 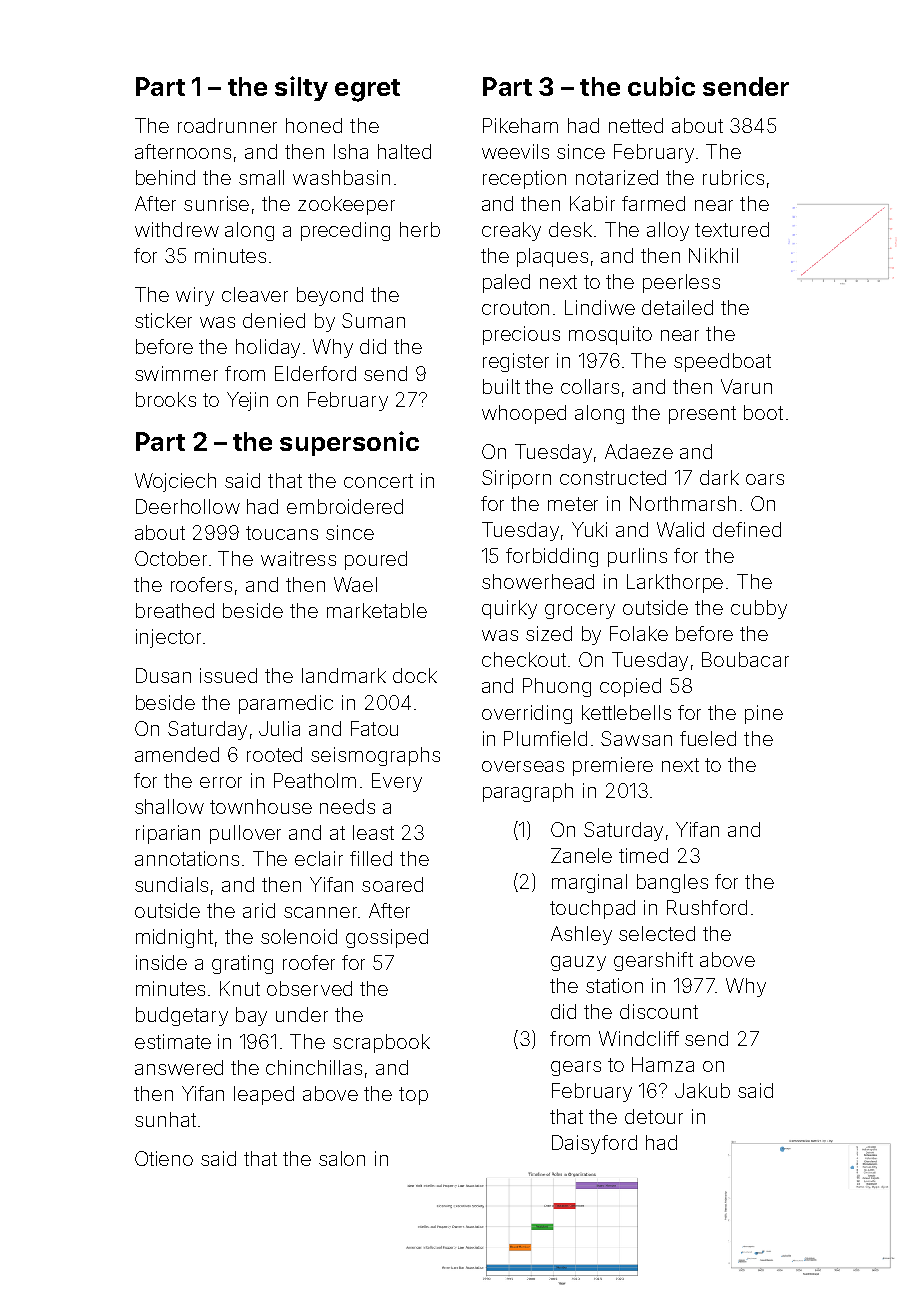 I want to click on sunhat, so click(x=165, y=1119).
